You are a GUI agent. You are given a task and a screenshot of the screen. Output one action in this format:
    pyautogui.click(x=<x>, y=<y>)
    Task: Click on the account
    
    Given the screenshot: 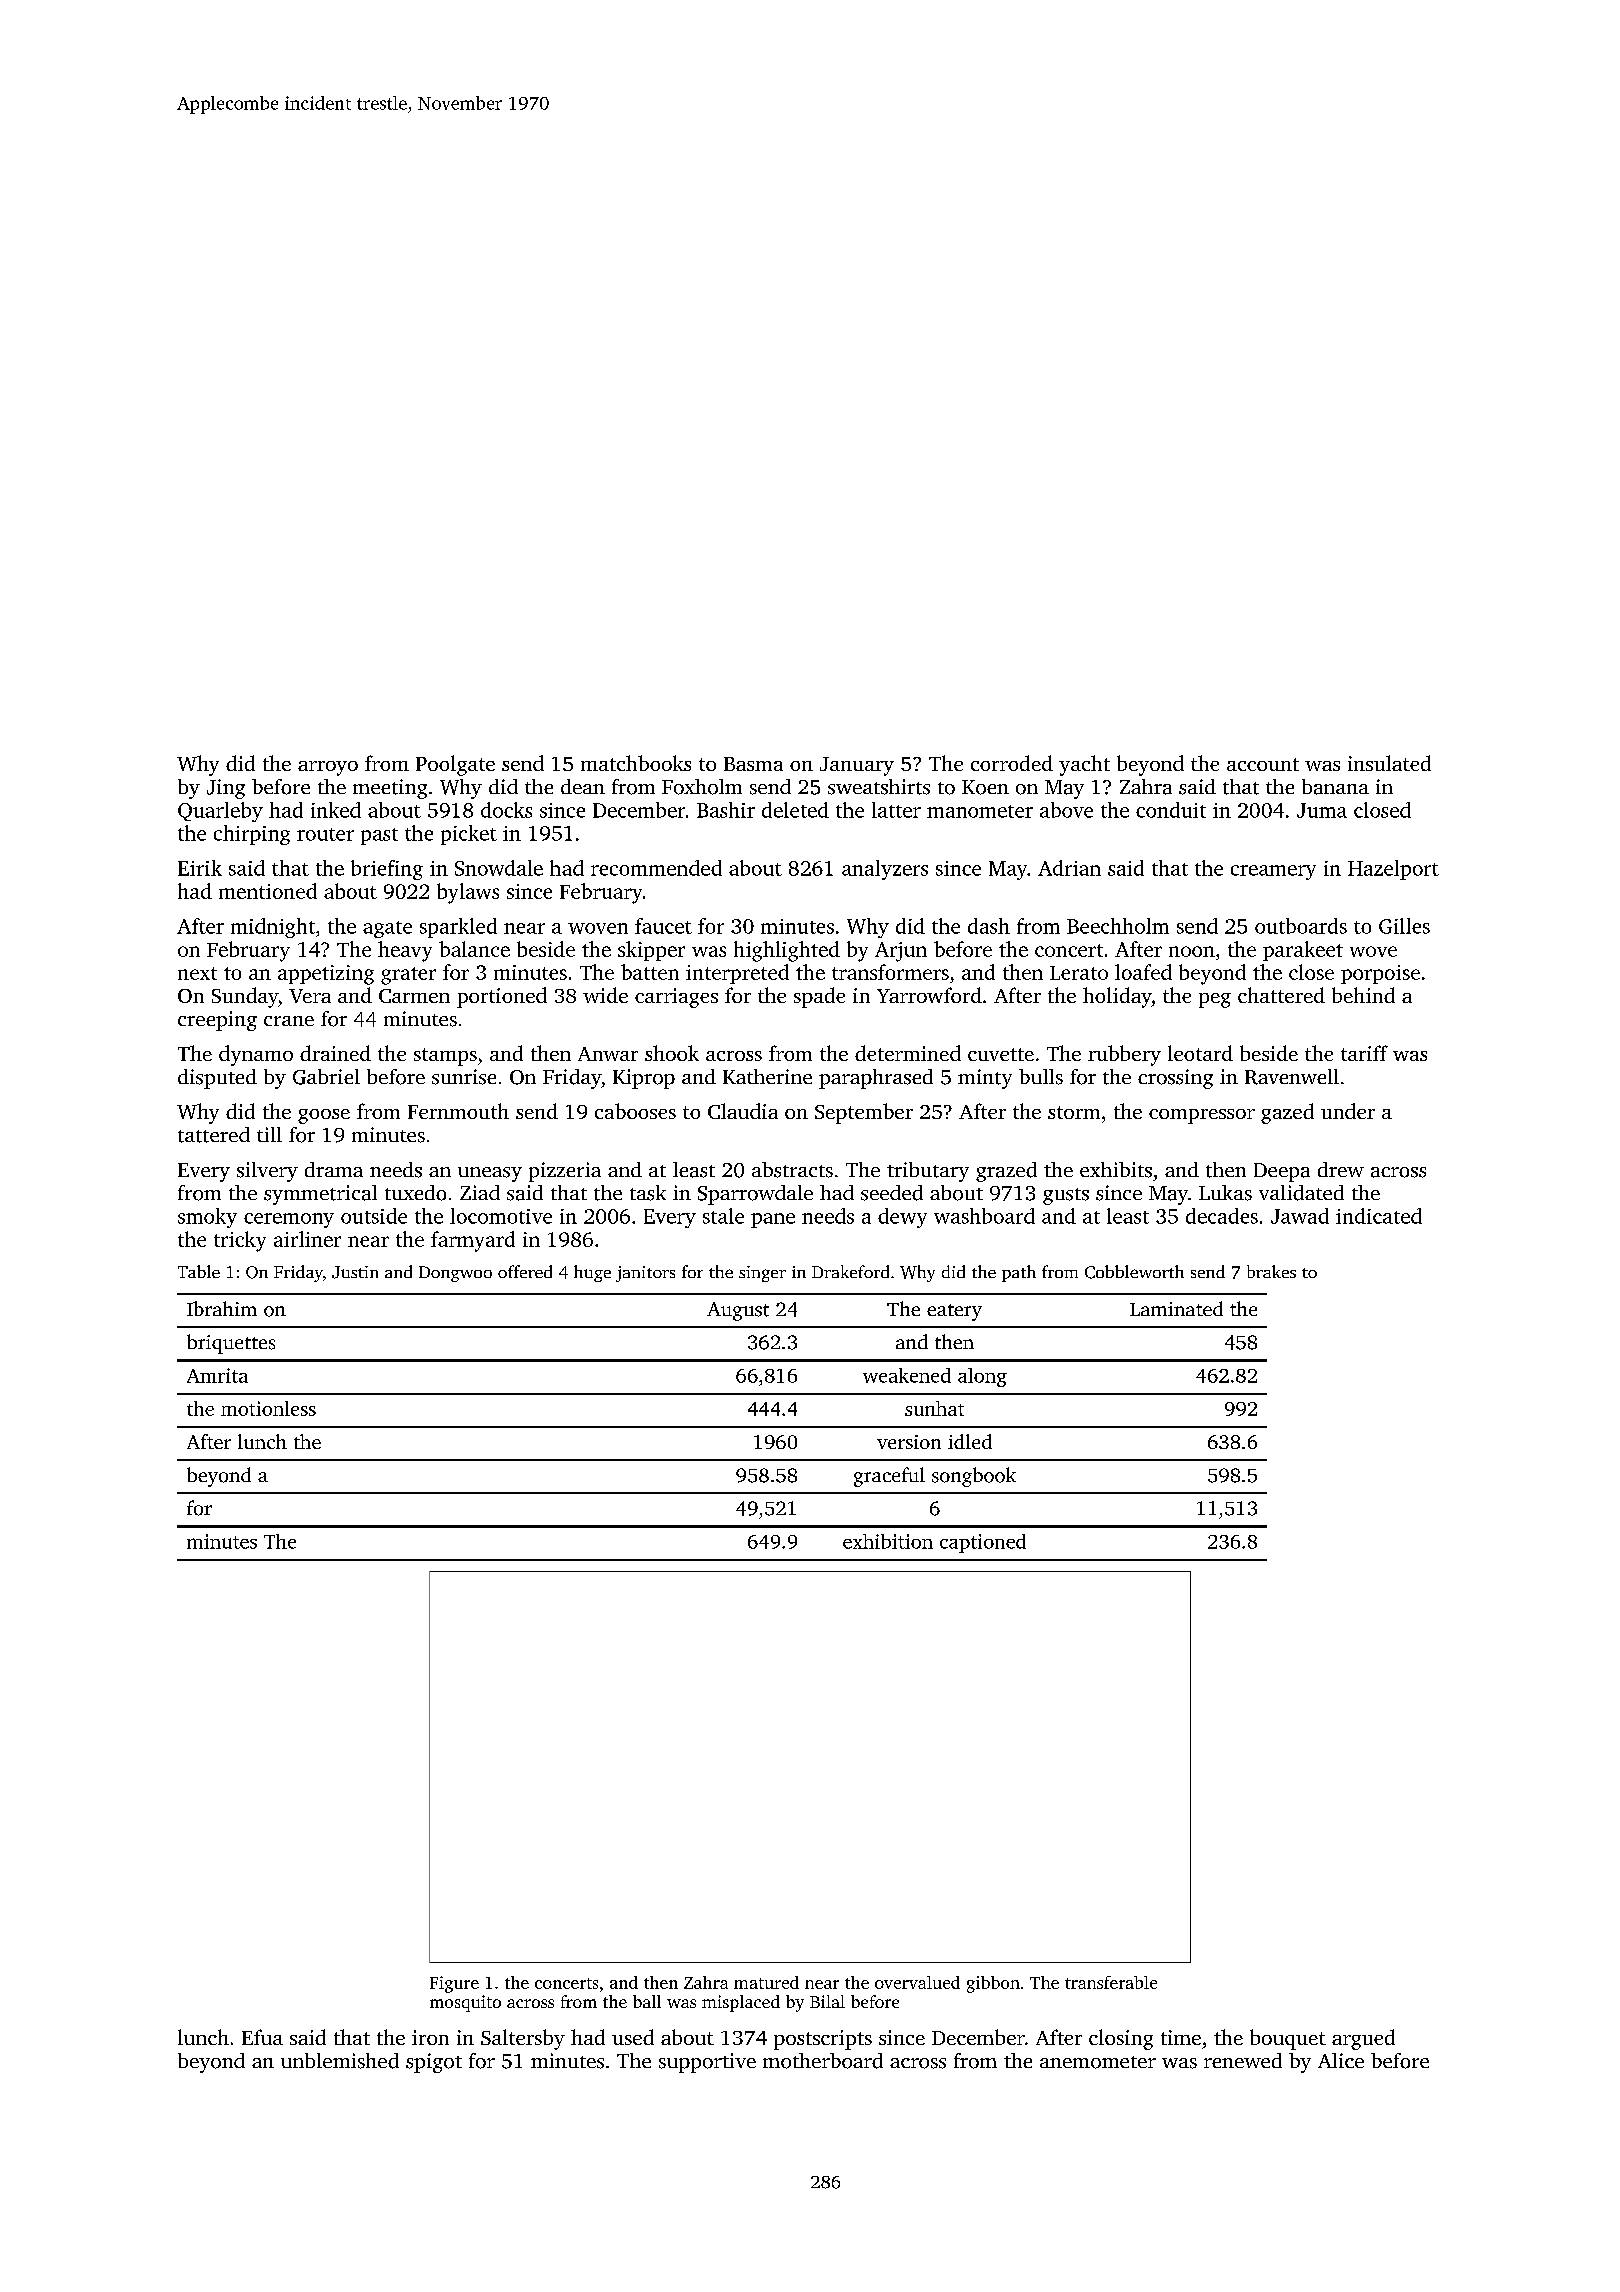 What is the action you would take?
    pyautogui.click(x=1263, y=764)
